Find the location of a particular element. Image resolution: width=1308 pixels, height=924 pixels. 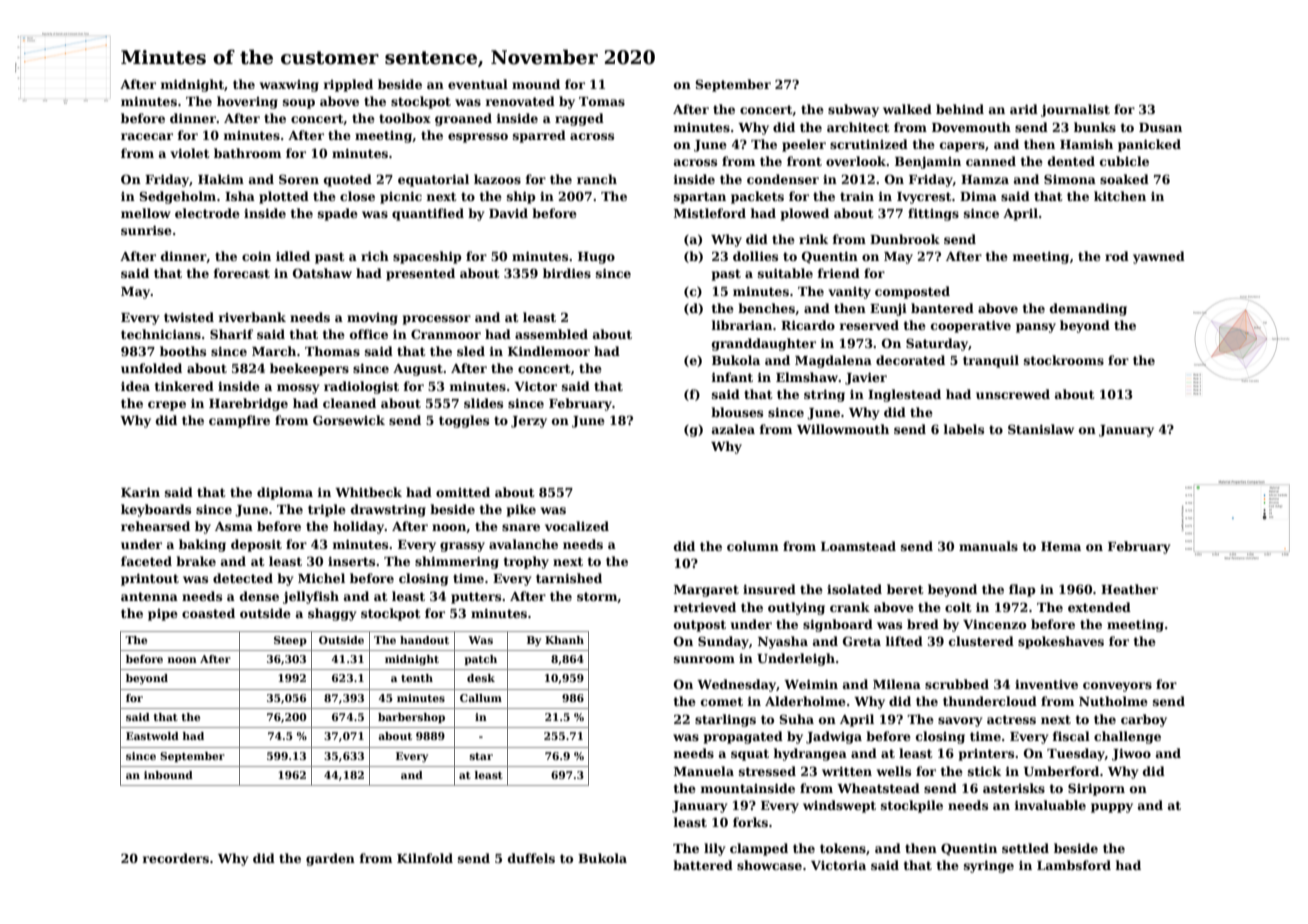

recorders is located at coordinates (175, 858).
